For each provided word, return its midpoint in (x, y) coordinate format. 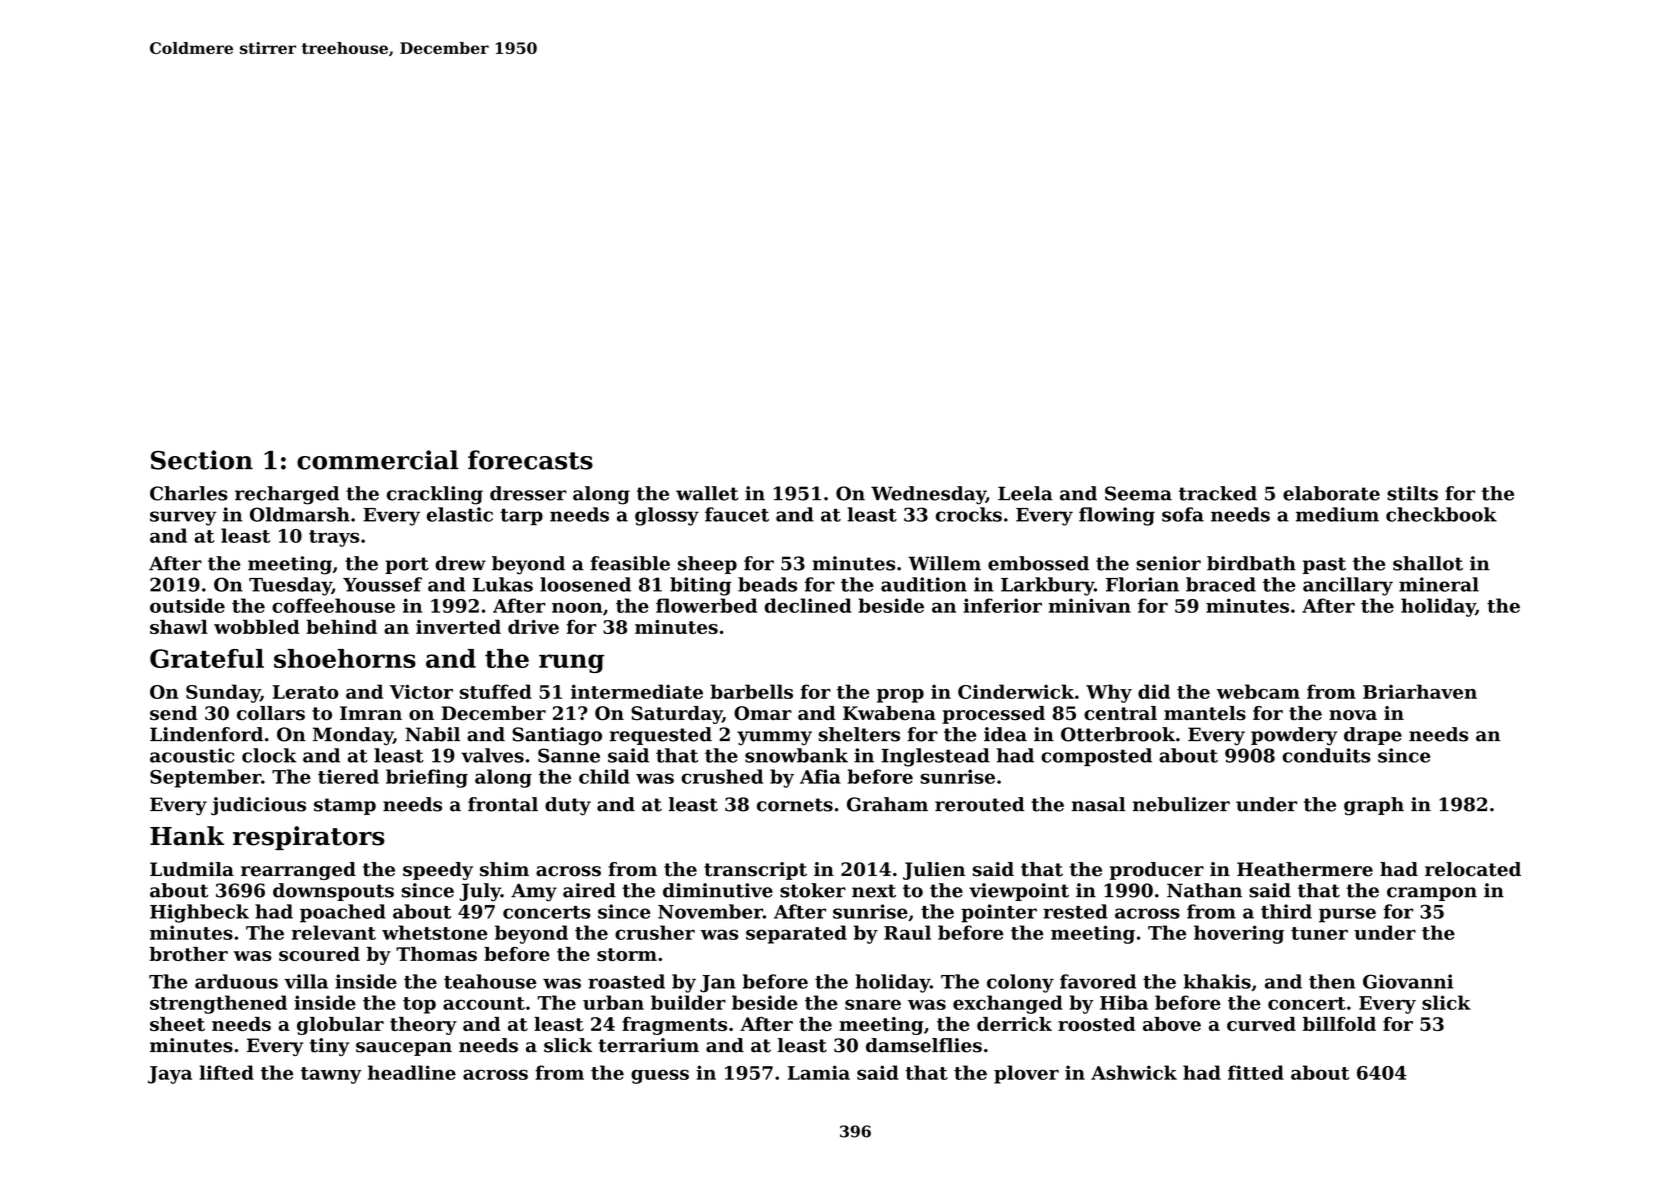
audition (924, 584)
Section (202, 460)
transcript (755, 871)
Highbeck (199, 913)
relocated (1473, 869)
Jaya (170, 1075)
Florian (1142, 584)
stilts (1412, 493)
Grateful (207, 658)
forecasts (530, 460)
